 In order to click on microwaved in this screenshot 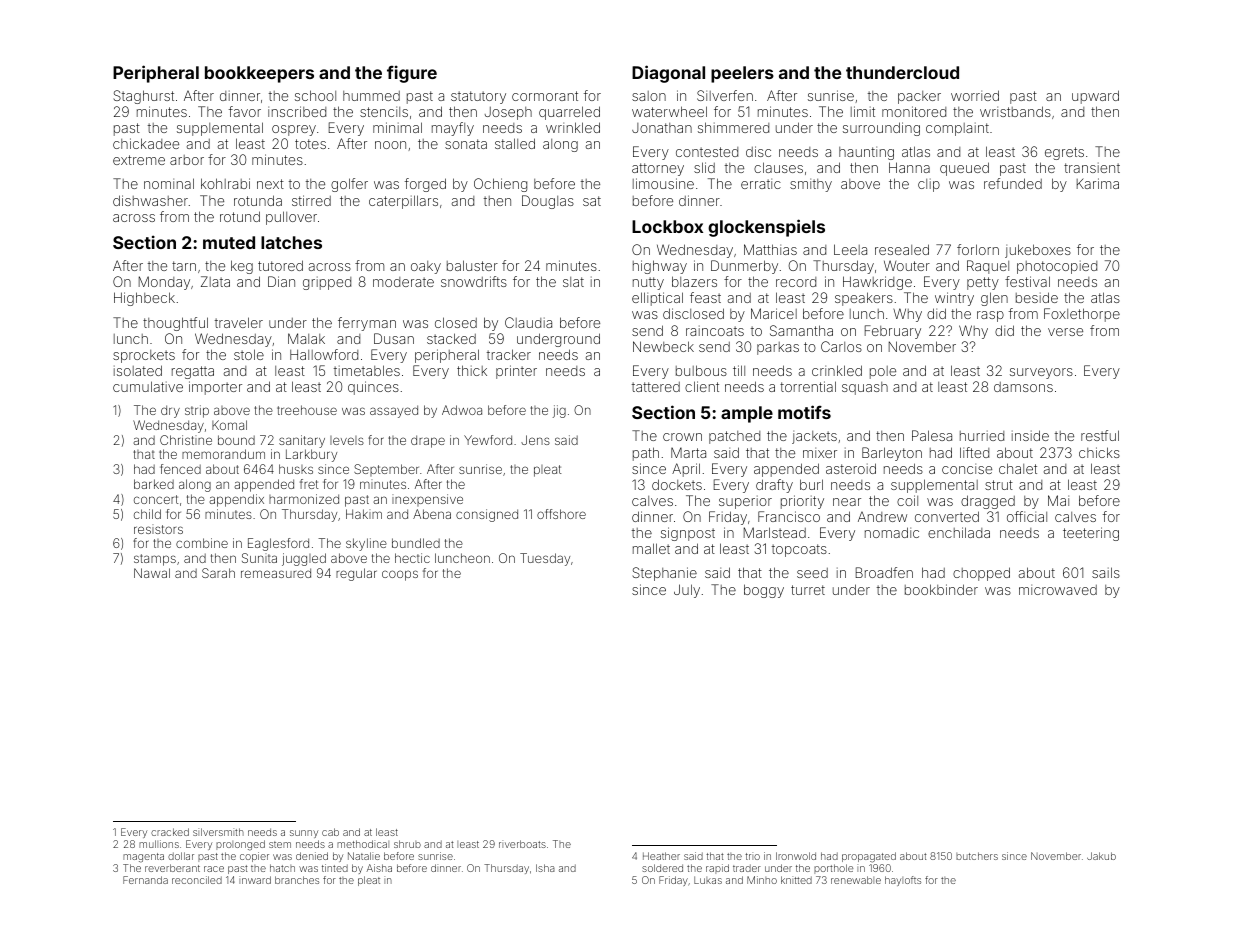, I will do `click(1058, 589)`.
